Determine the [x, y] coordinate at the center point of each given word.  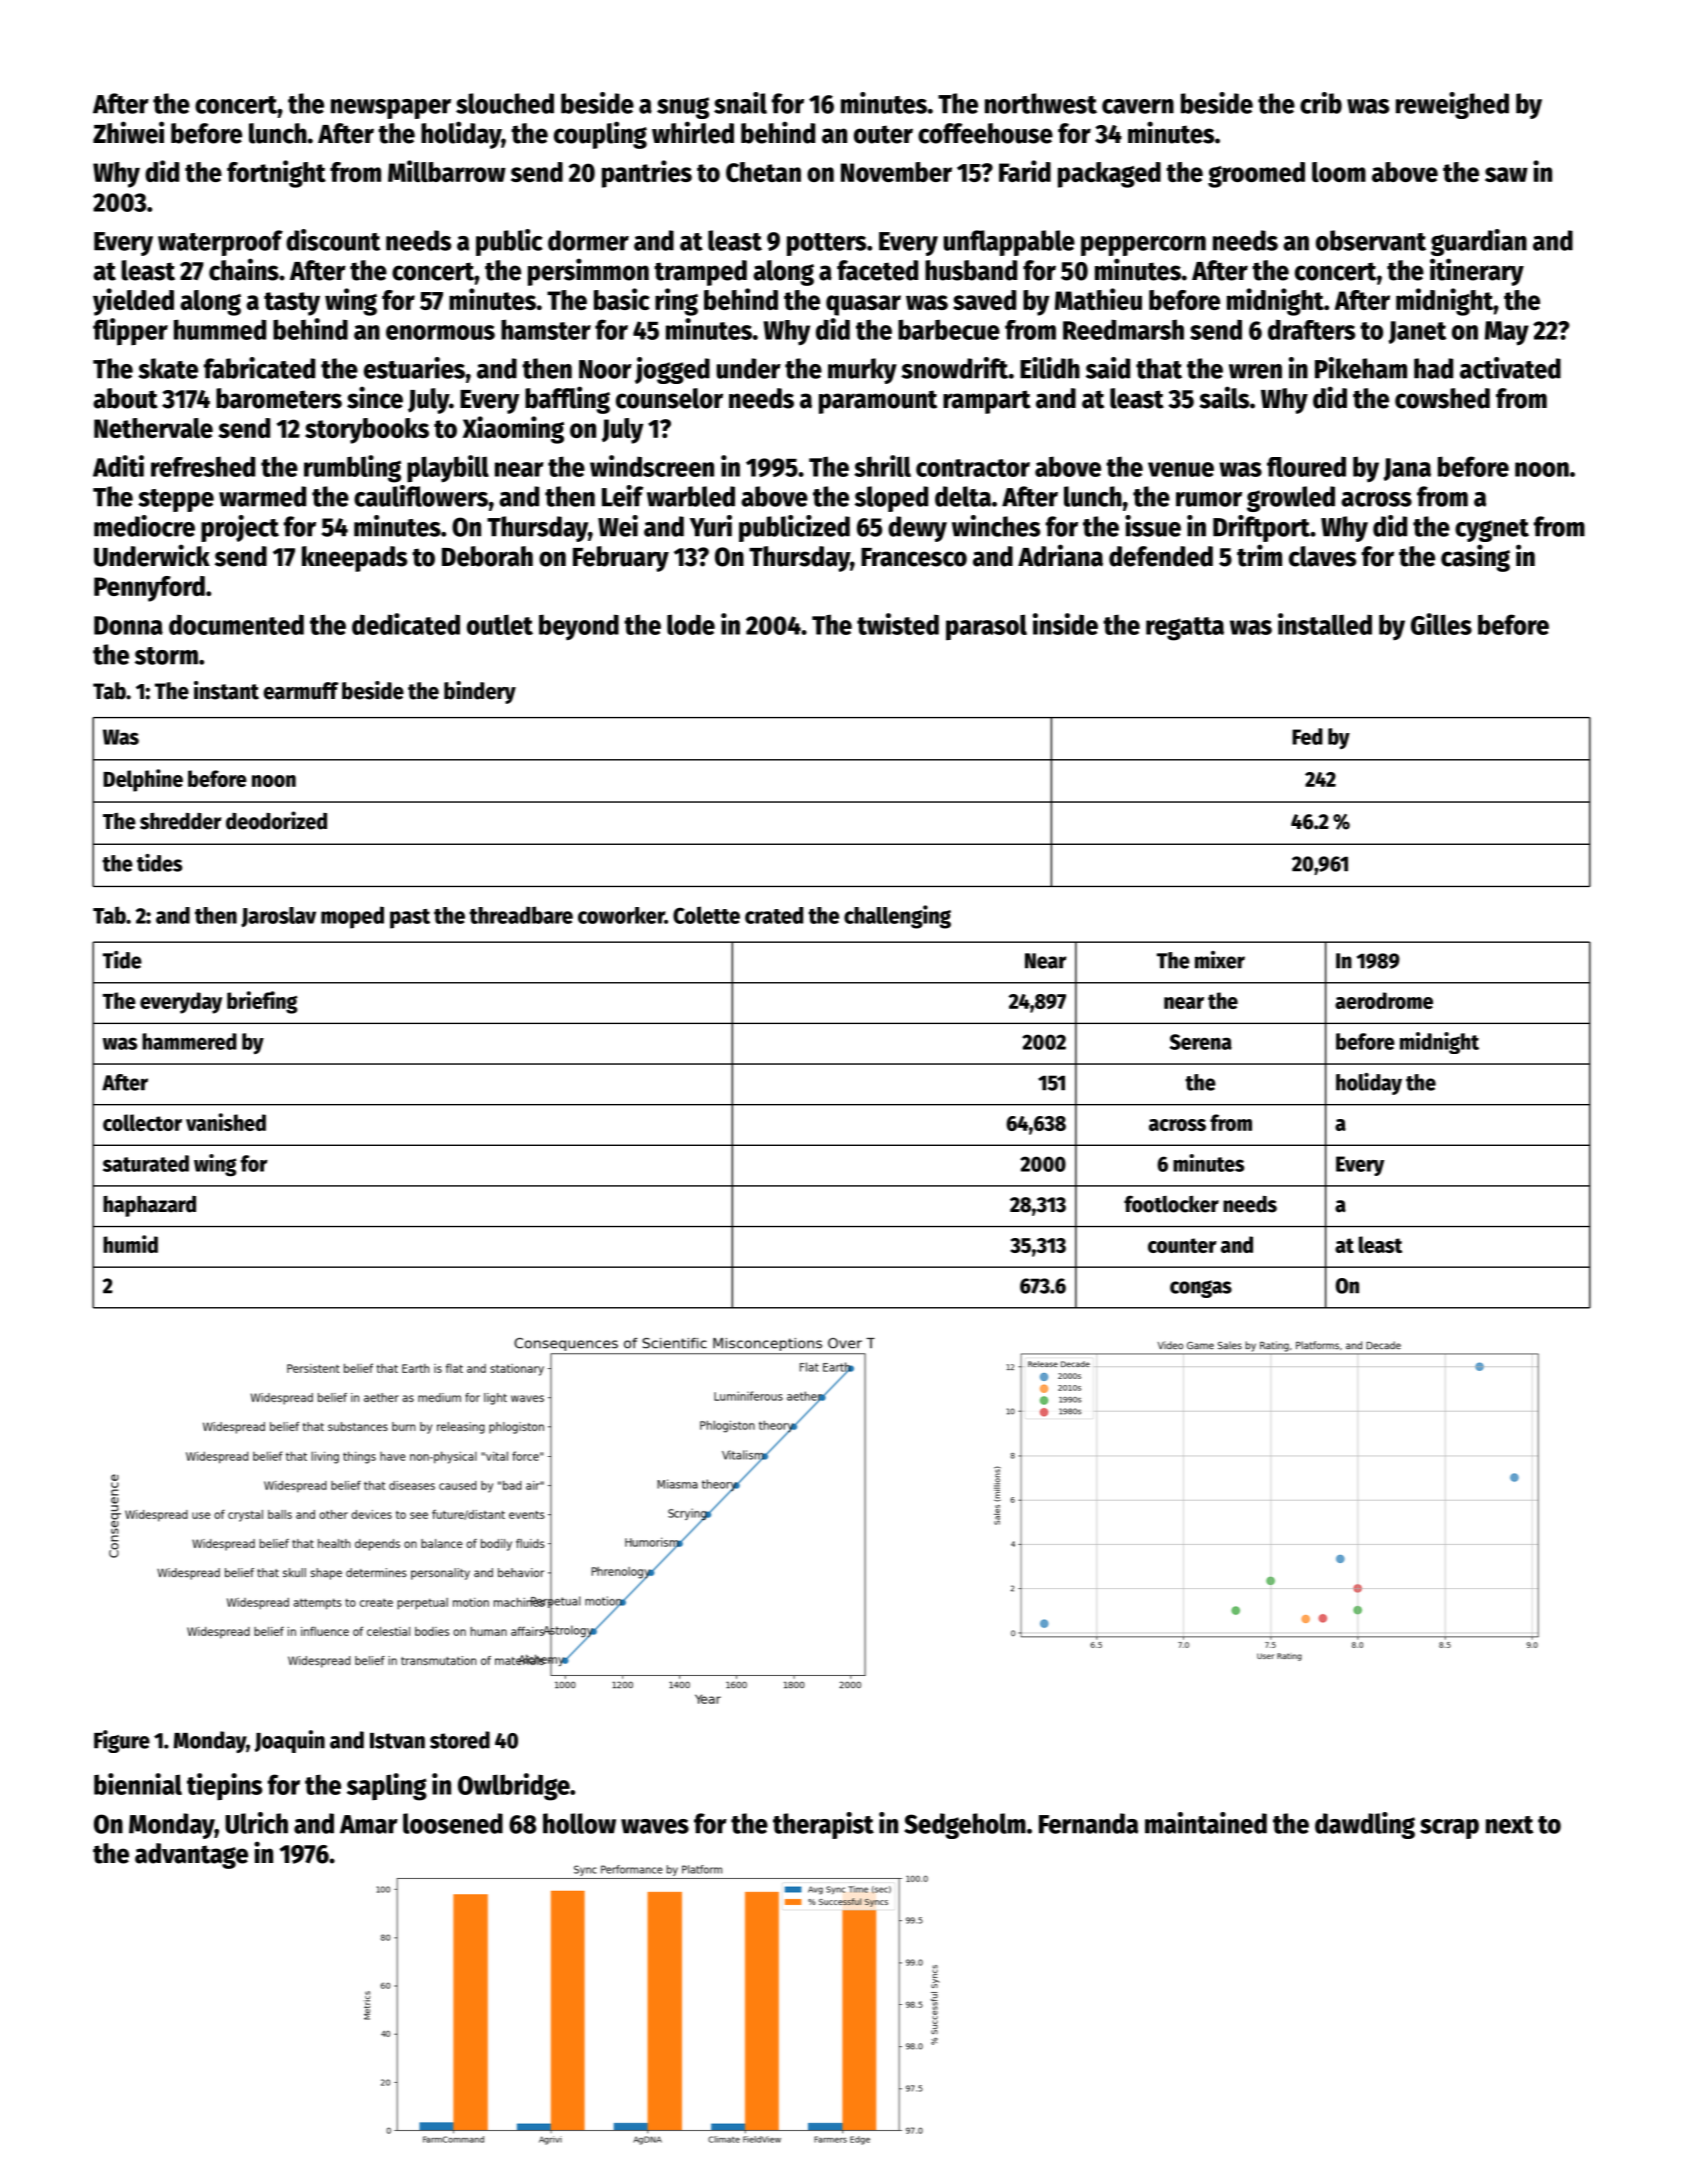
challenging [897, 917]
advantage [191, 1856]
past [410, 919]
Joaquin [290, 1741]
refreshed [203, 466]
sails [1224, 397]
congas [1201, 1289]
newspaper [391, 109]
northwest [1041, 103]
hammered [189, 1041]
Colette [706, 915]
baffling [567, 400]
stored [460, 1740]
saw [1506, 174]
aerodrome [1384, 1000]
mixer [1220, 960]
